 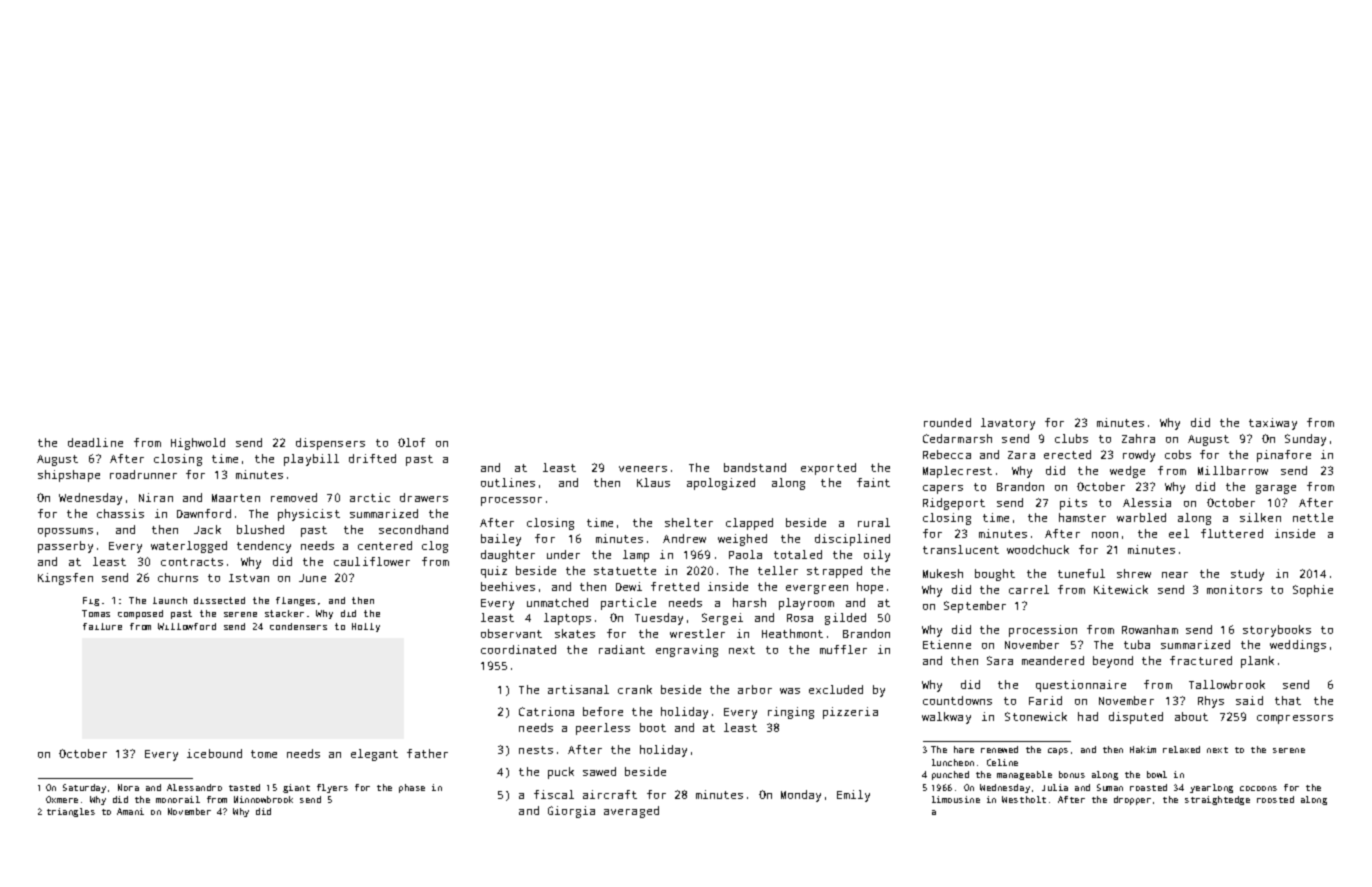 What do you see at coordinates (295, 601) in the page?
I see `flanges` at bounding box center [295, 601].
